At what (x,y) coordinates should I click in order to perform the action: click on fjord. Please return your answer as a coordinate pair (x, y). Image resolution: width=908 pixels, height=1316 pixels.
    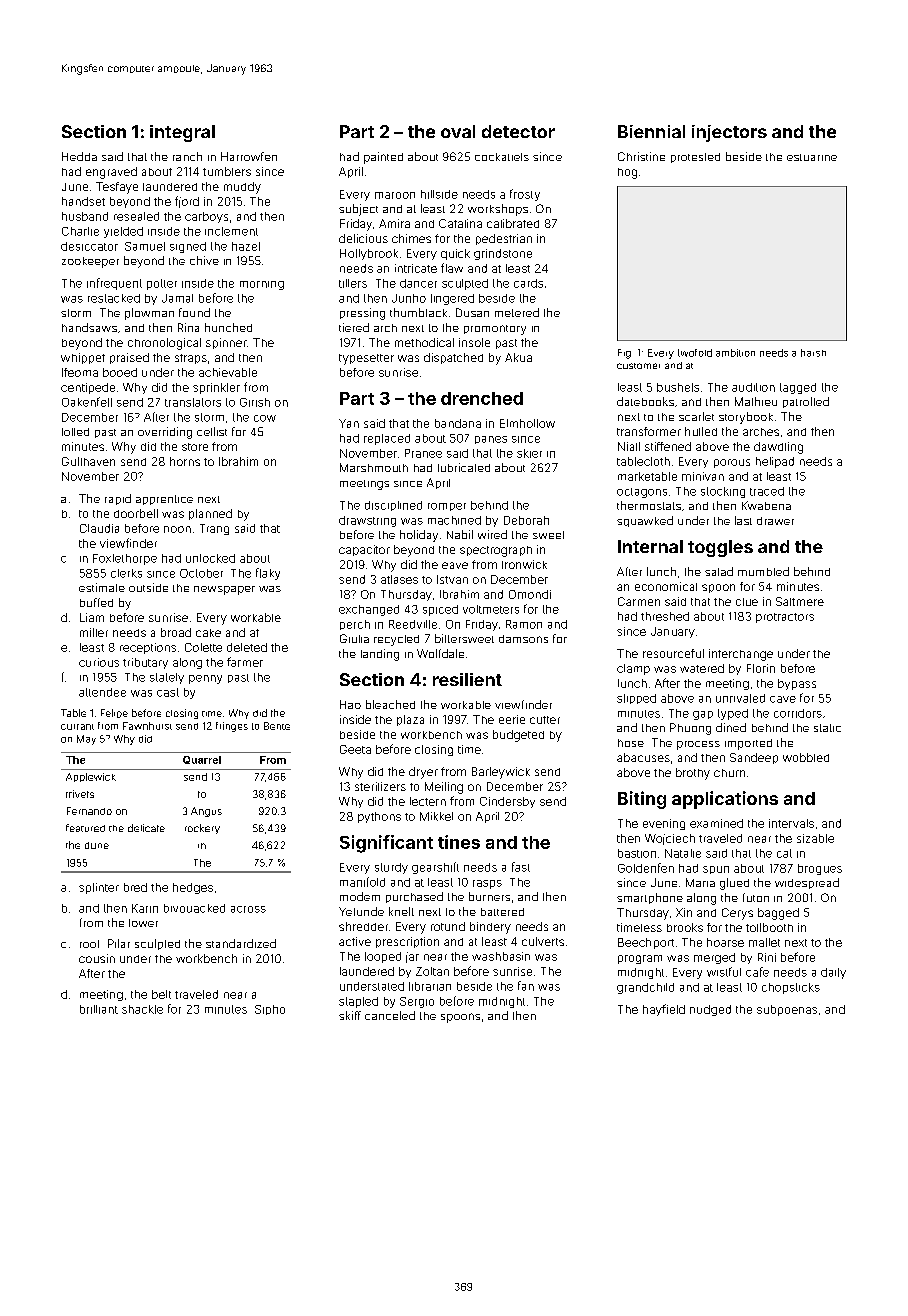
    Looking at the image, I should click on (187, 202).
